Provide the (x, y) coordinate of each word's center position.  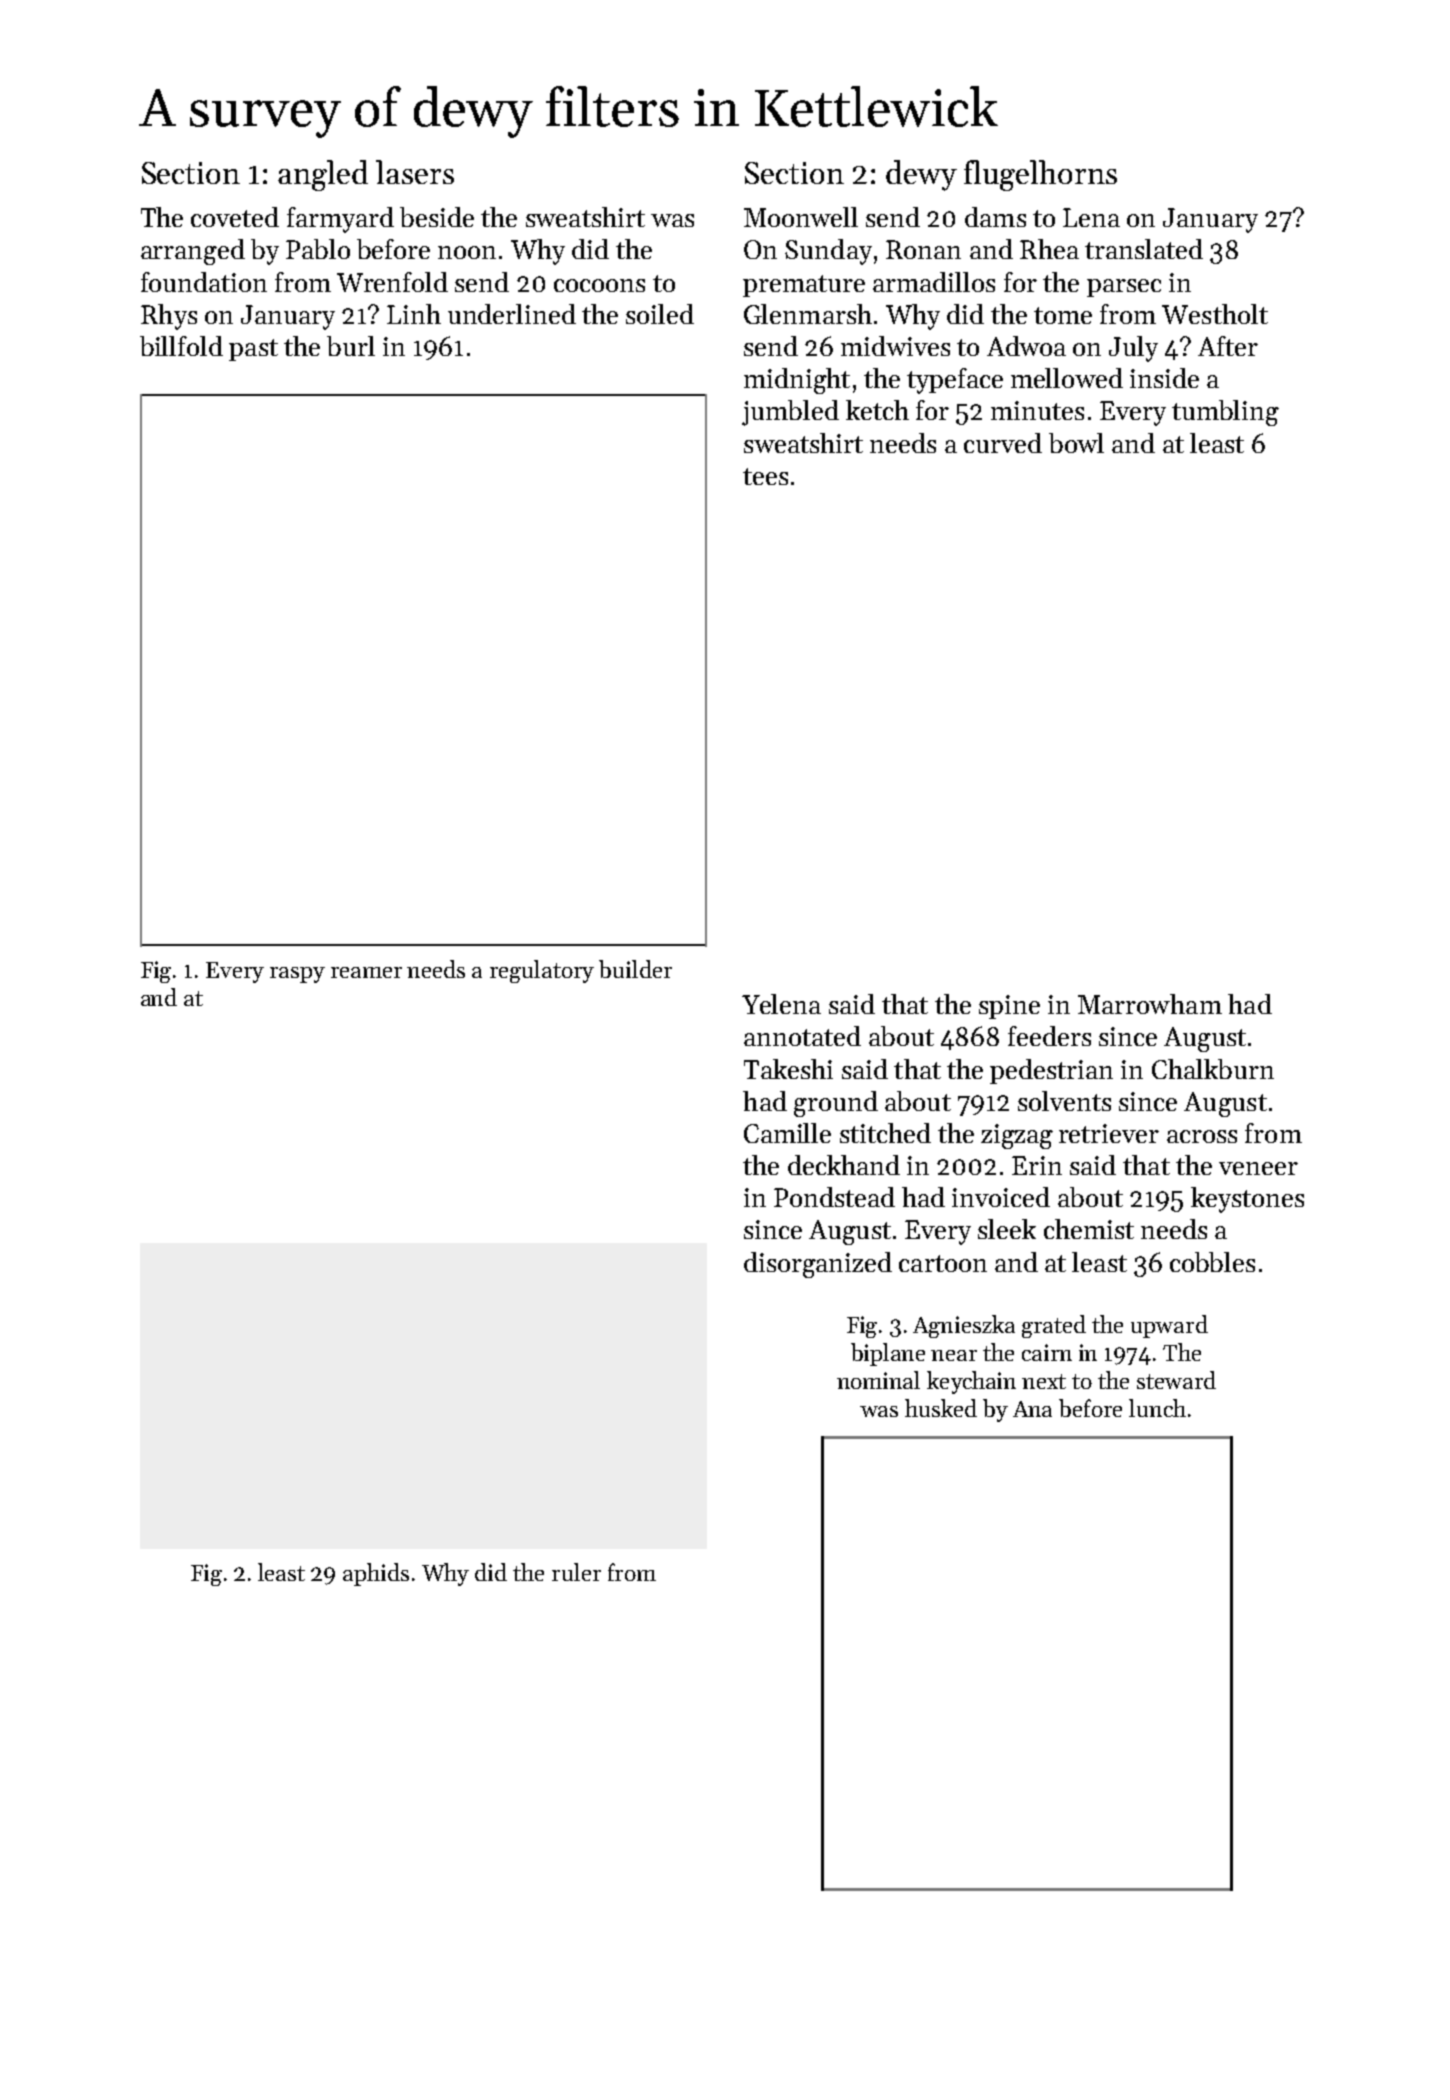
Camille (787, 1133)
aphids (376, 1574)
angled (323, 175)
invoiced (1001, 1197)
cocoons (599, 285)
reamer (366, 972)
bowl (1076, 443)
